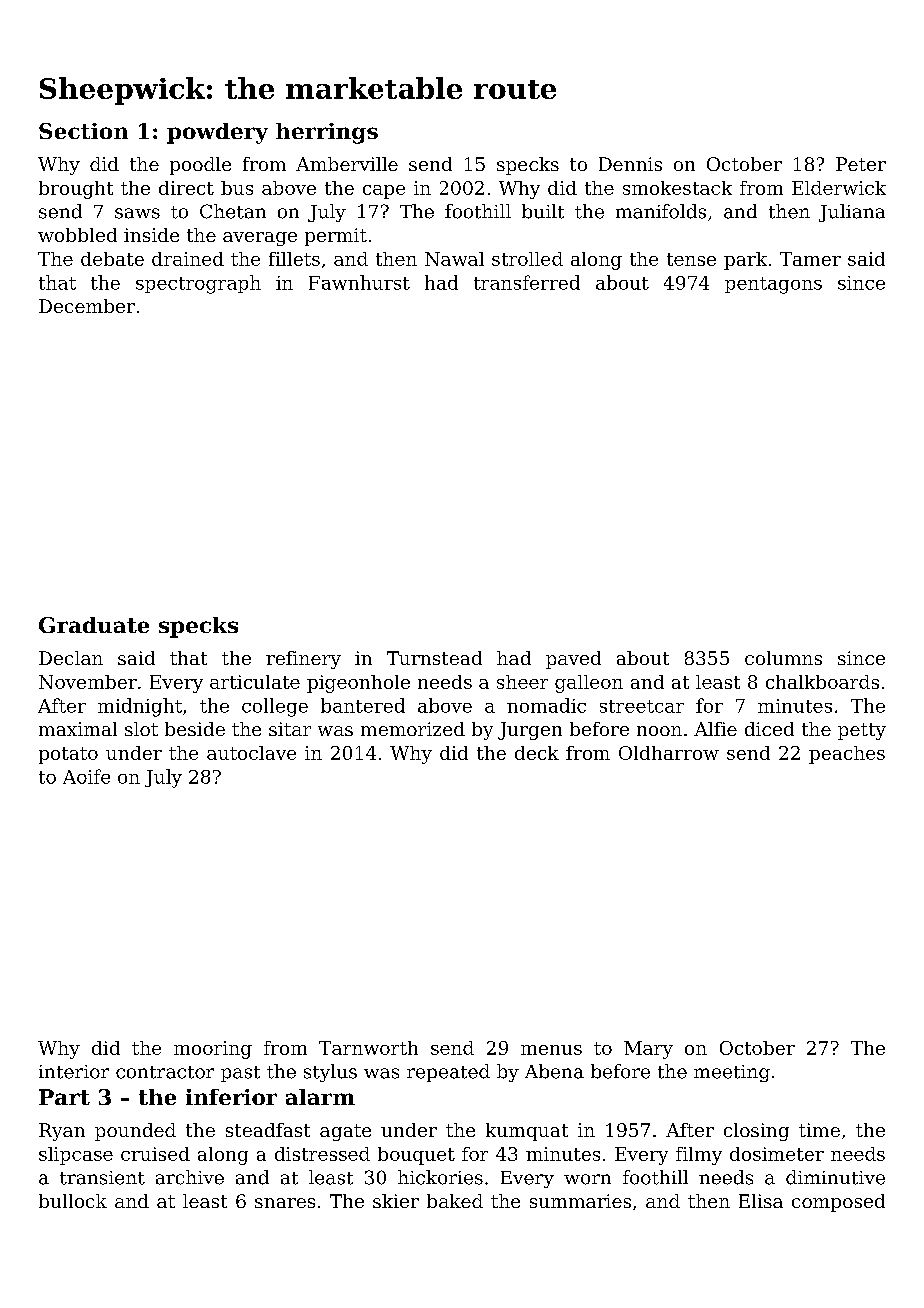 This page has width=924, height=1308. What do you see at coordinates (537, 753) in the page?
I see `deck` at bounding box center [537, 753].
